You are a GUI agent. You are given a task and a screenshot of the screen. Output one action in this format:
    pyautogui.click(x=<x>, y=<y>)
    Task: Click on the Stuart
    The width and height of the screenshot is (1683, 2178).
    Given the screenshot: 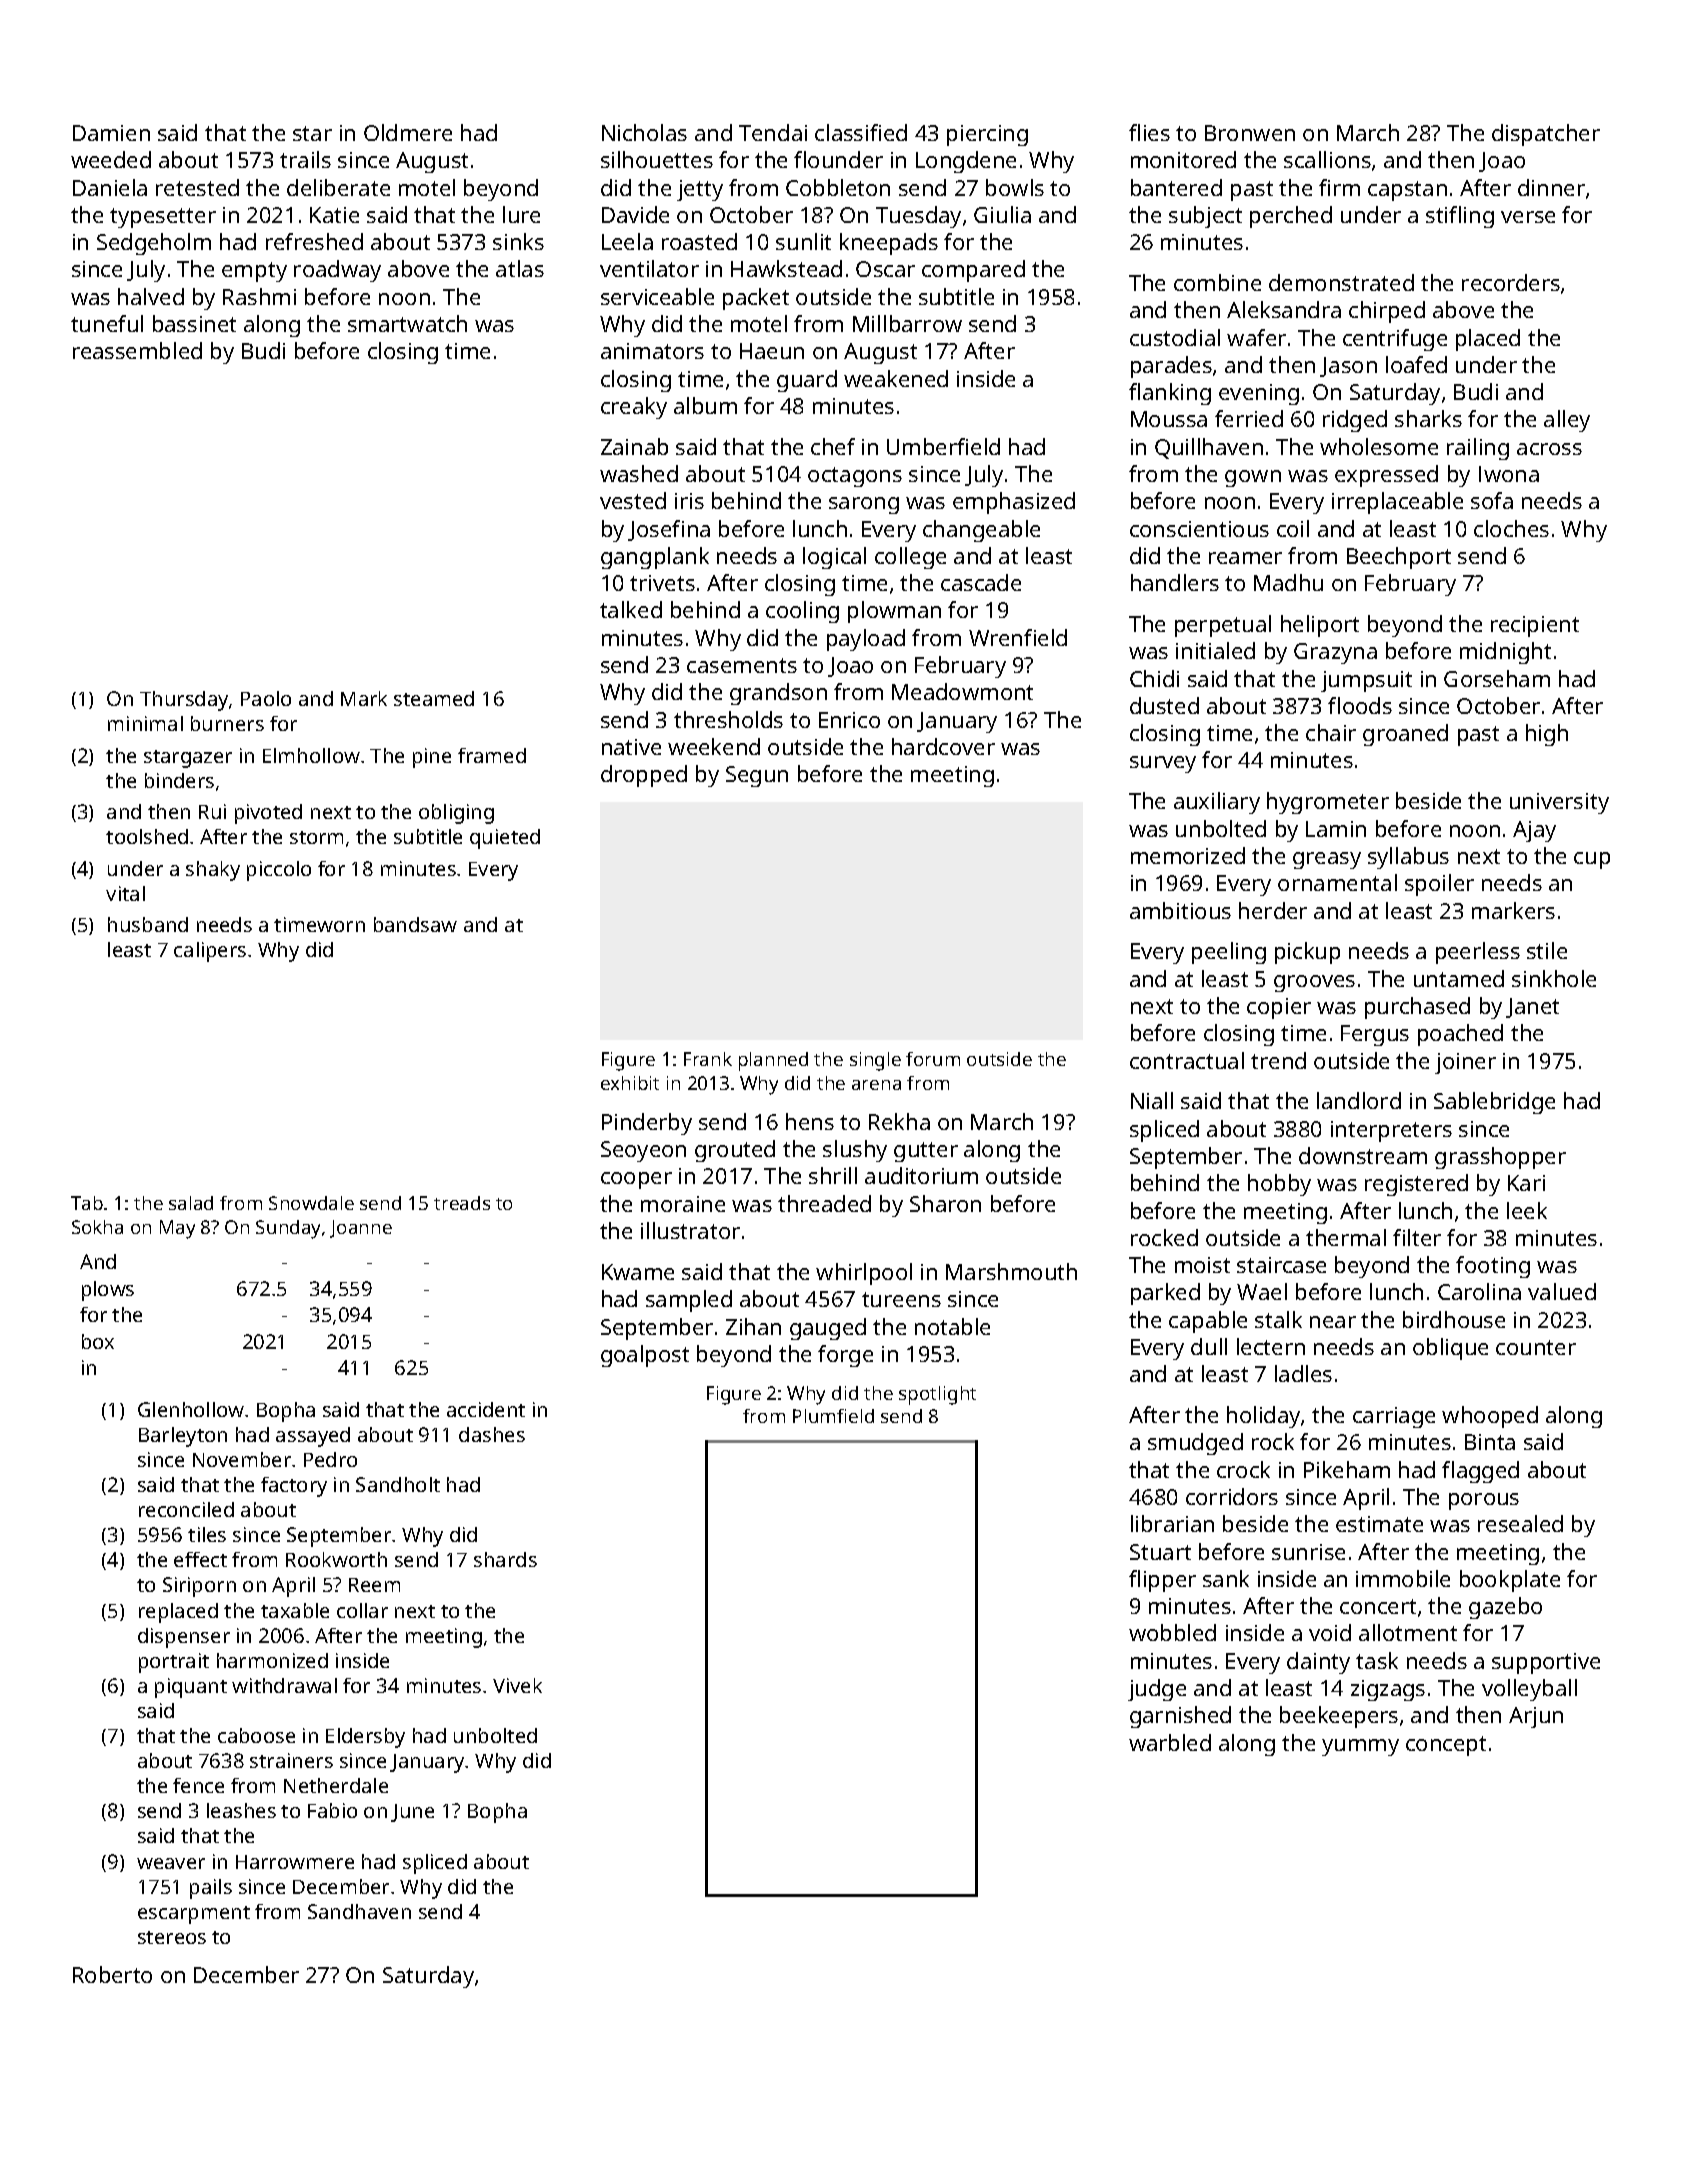 What is the action you would take?
    pyautogui.click(x=1160, y=1552)
